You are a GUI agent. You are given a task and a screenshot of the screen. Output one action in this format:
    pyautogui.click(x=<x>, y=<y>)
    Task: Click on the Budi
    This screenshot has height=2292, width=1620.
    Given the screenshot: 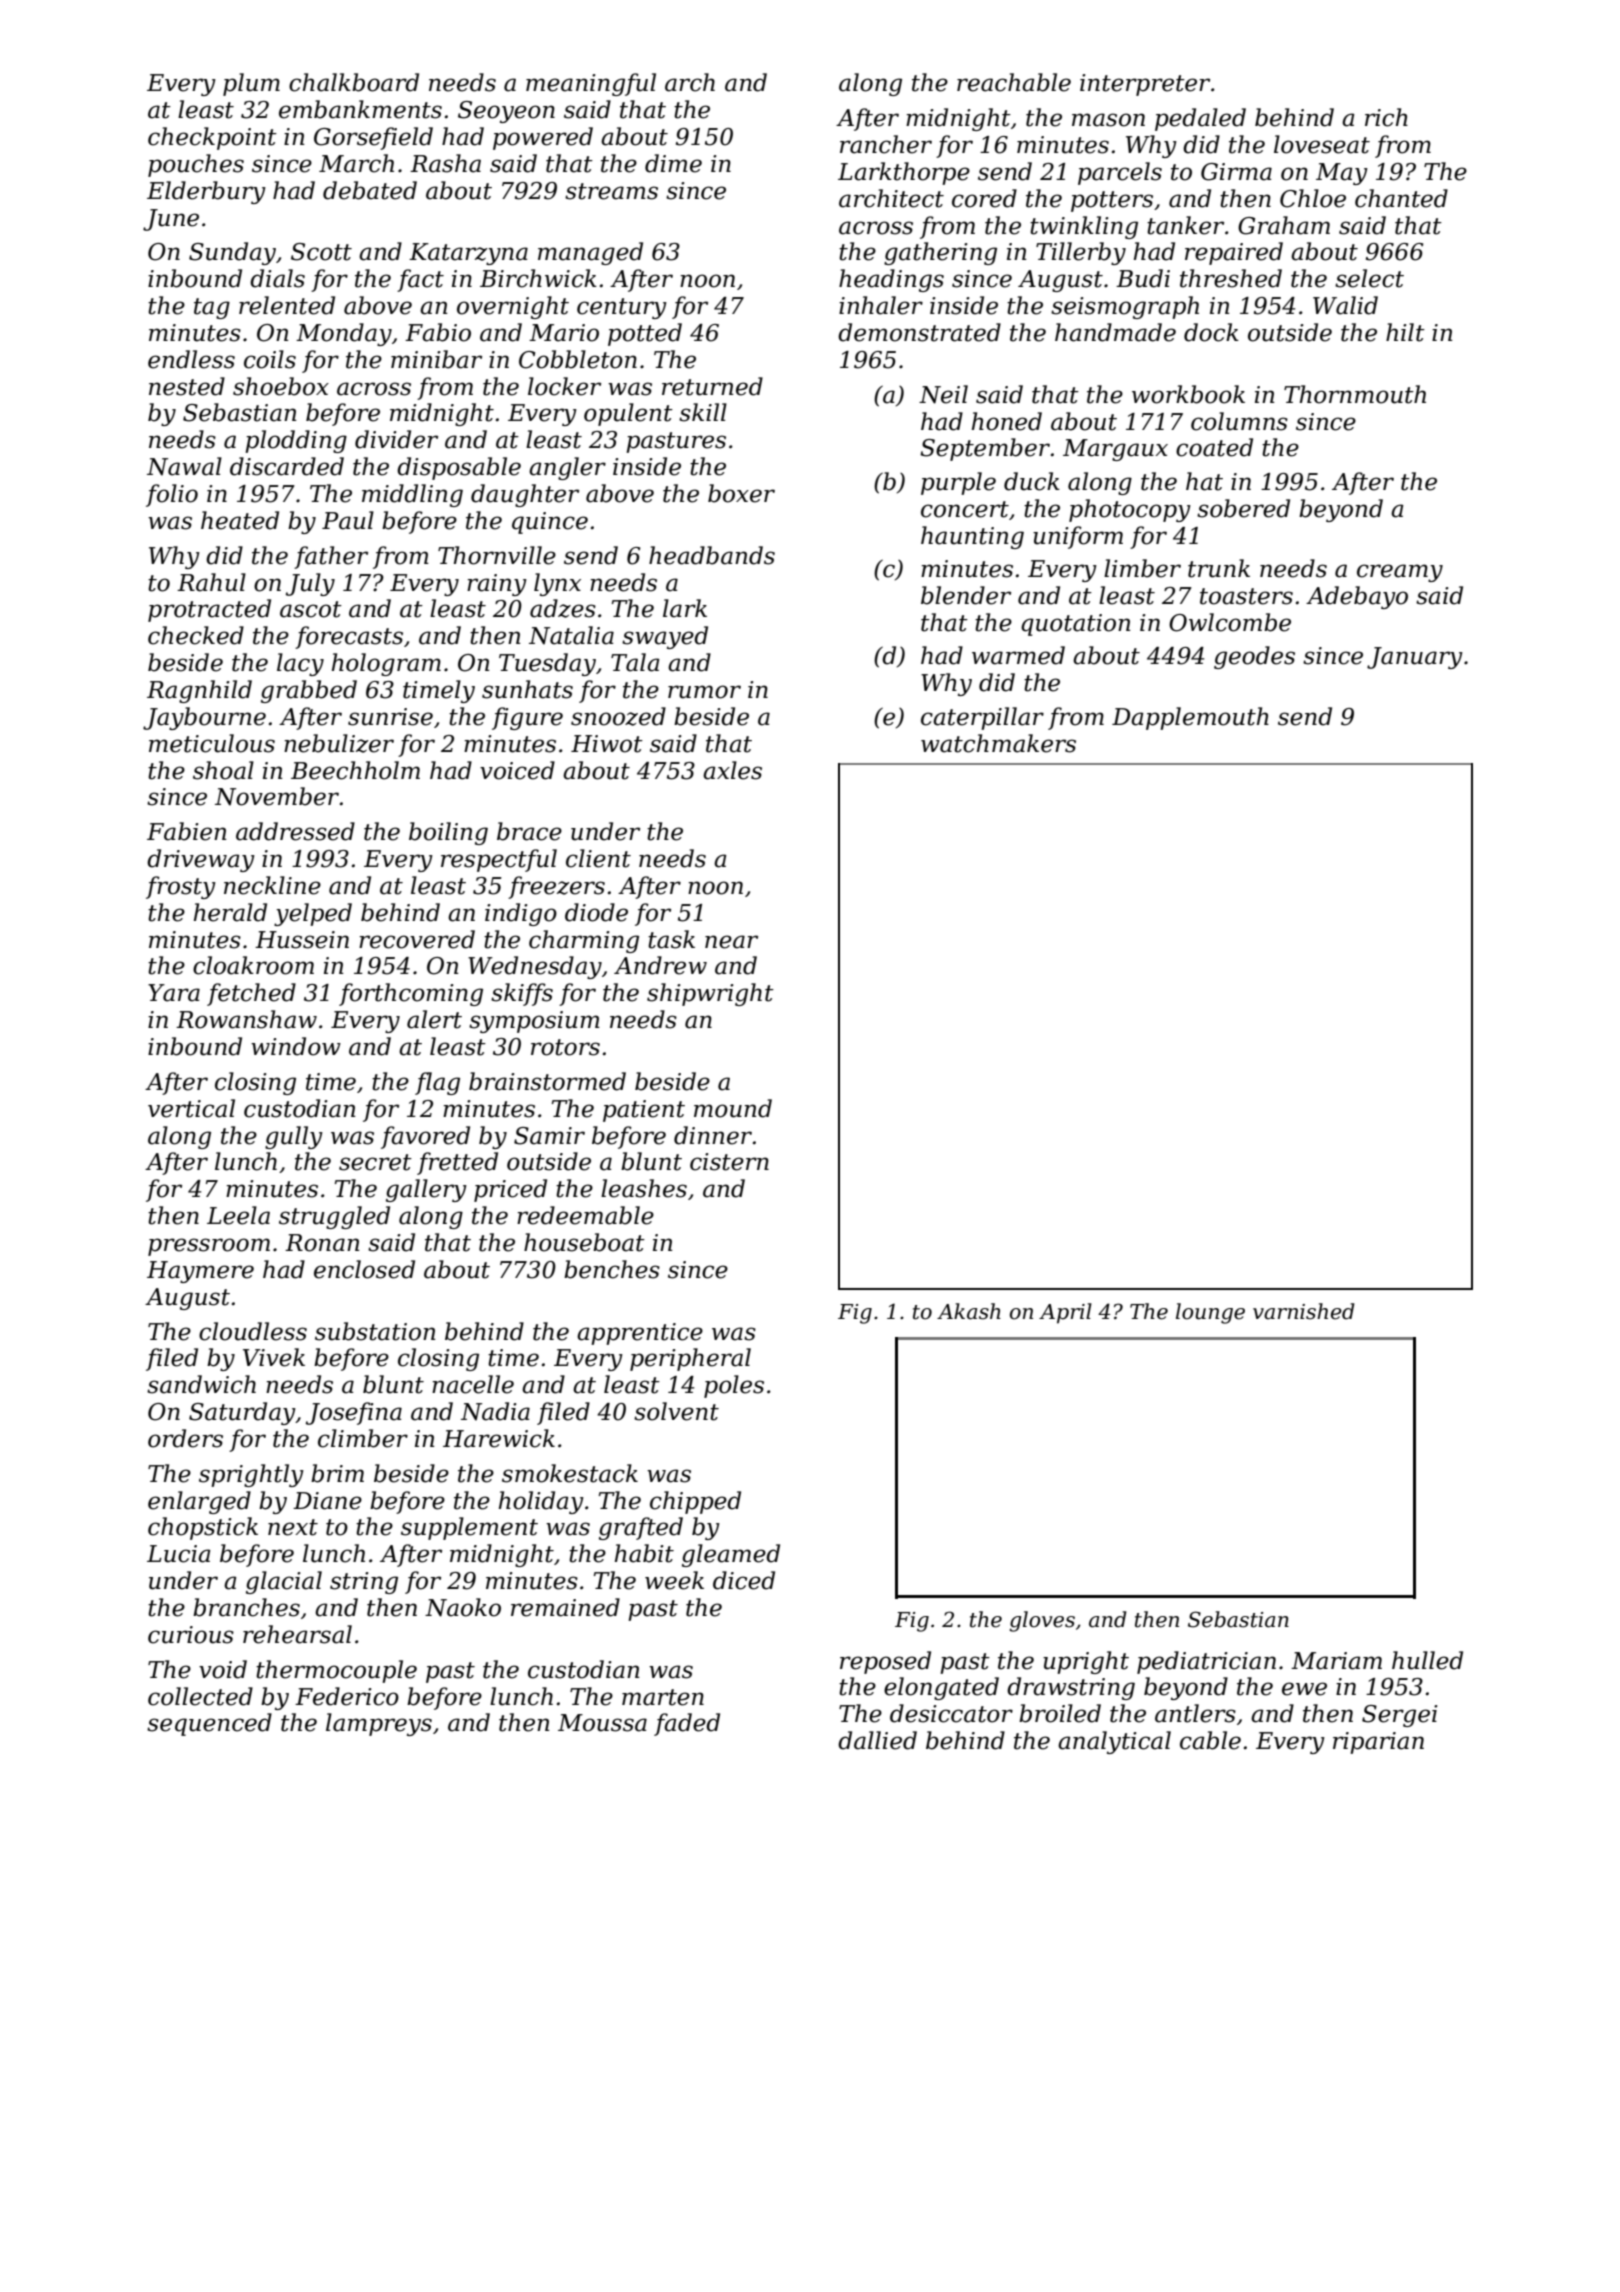 What is the action you would take?
    pyautogui.click(x=1143, y=278)
